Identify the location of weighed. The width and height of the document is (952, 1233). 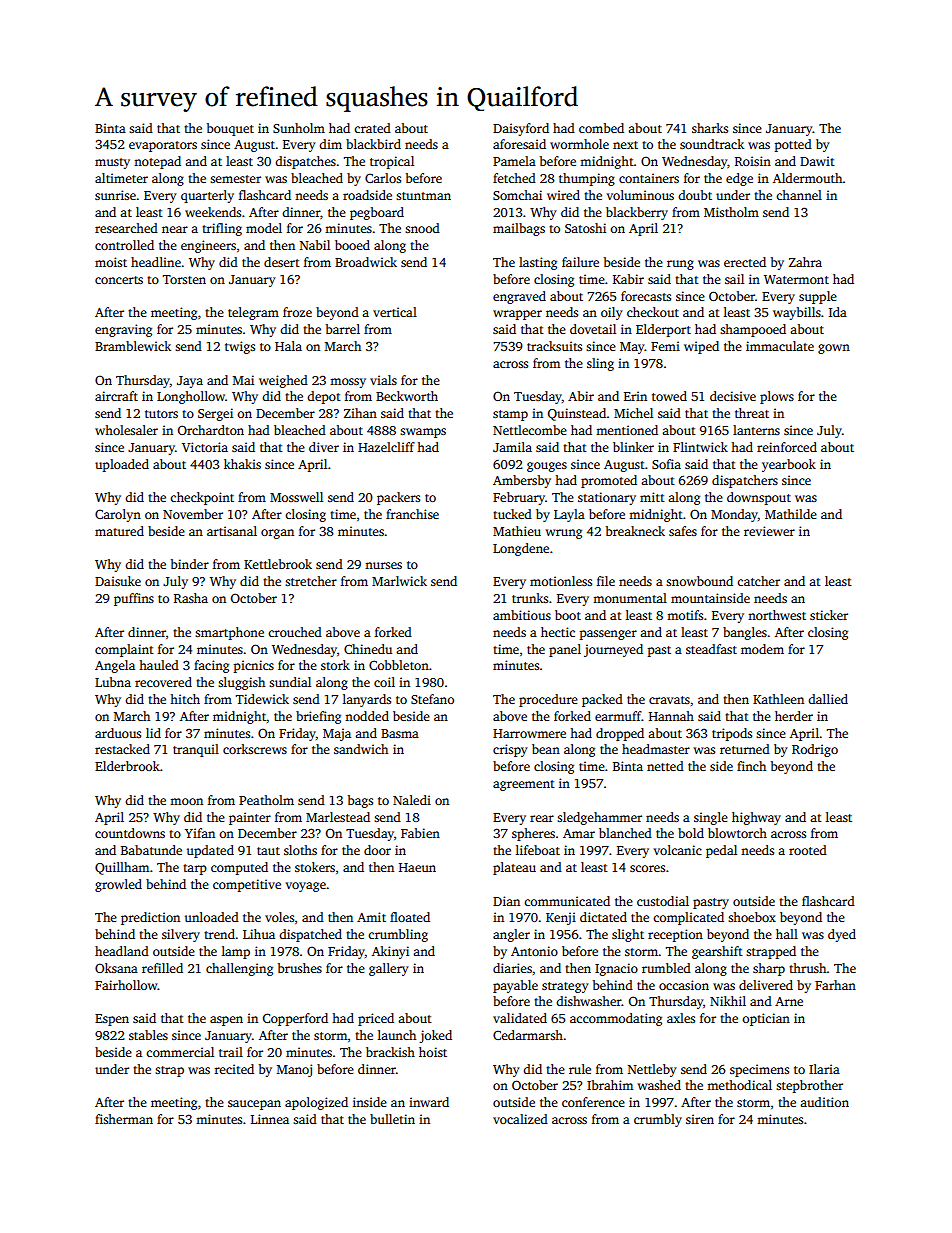
(283, 381).
